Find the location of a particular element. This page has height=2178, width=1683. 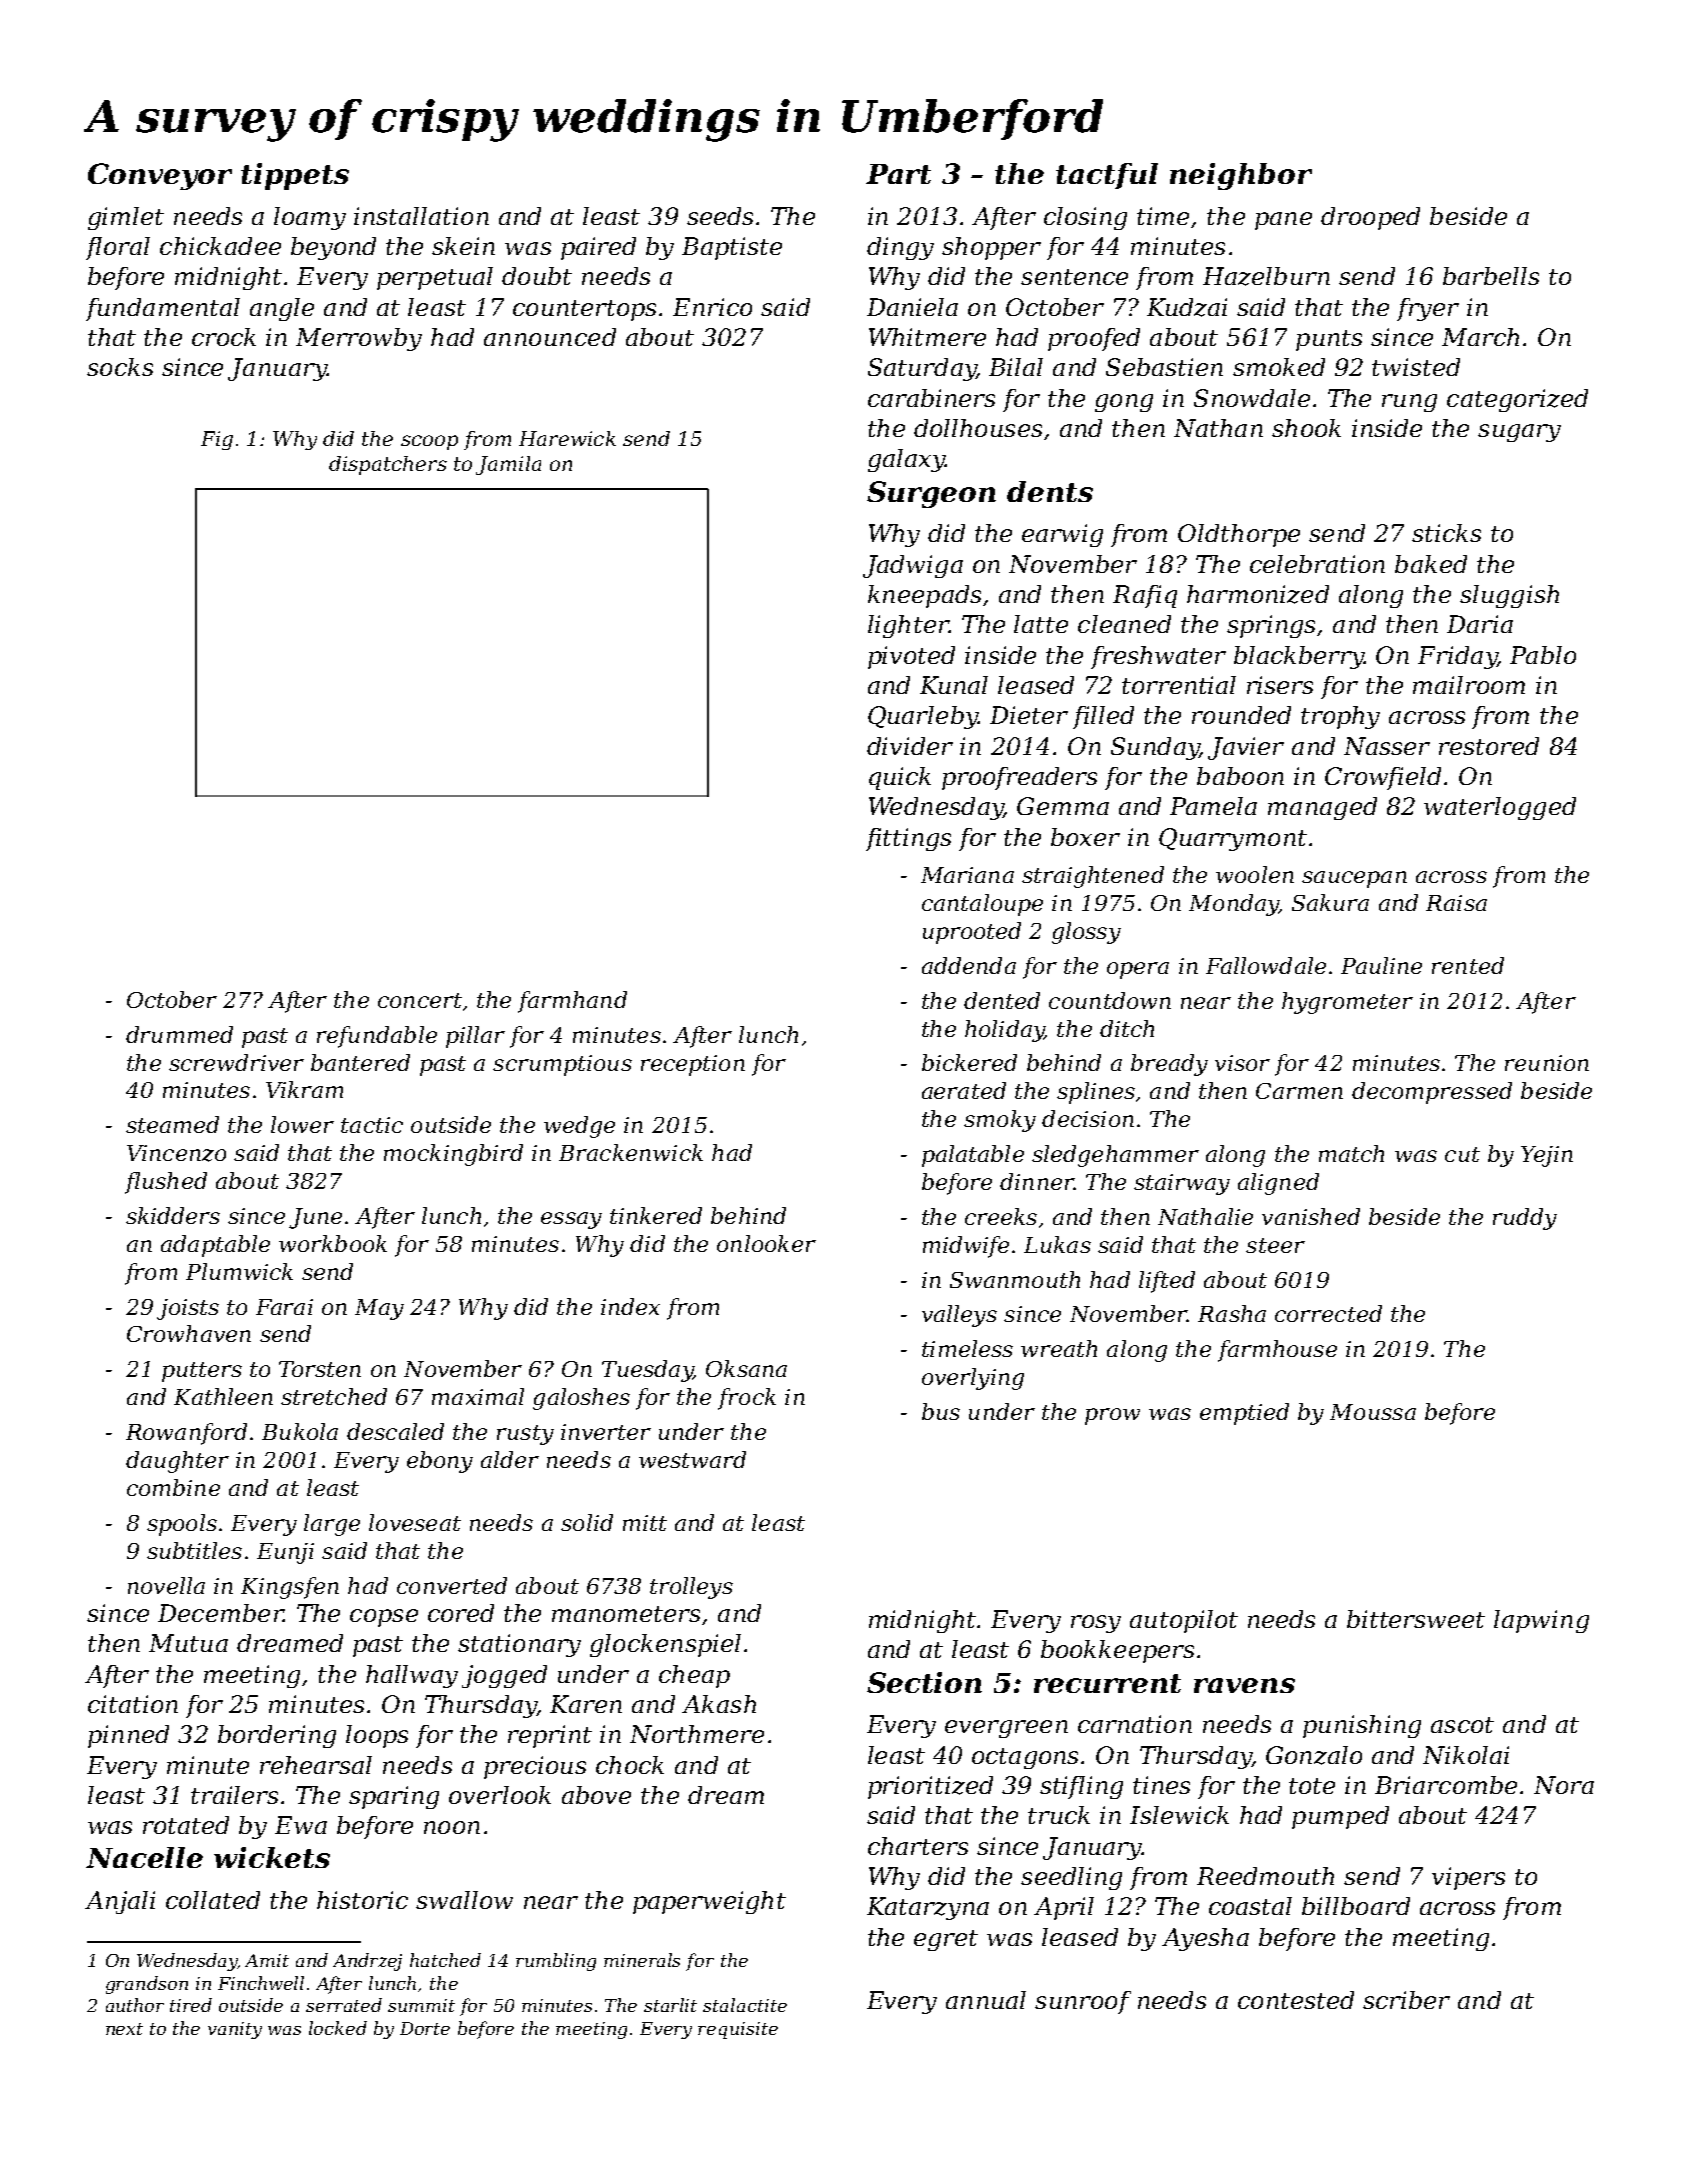

Daniela is located at coordinates (912, 307).
